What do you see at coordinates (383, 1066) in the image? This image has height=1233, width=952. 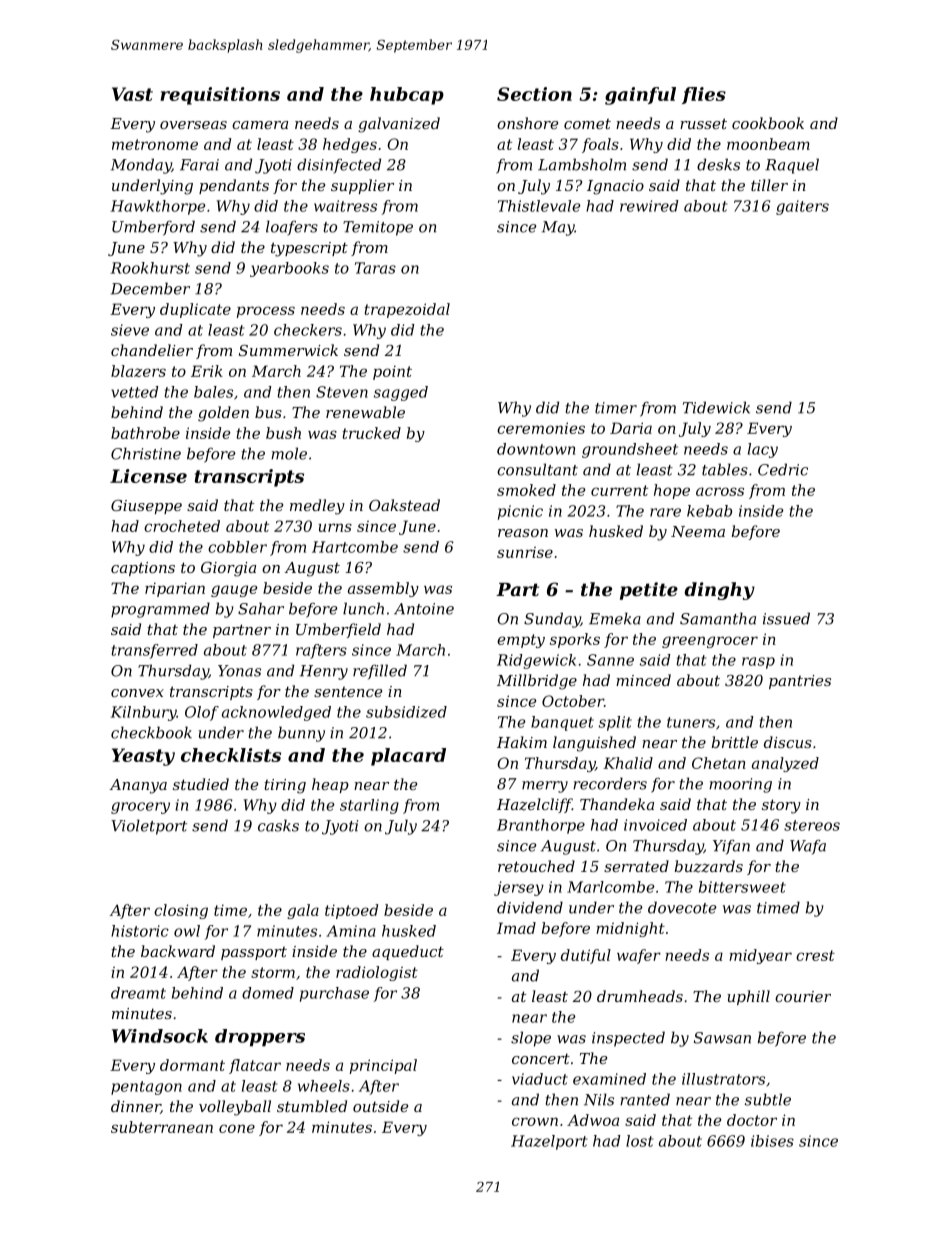 I see `principal` at bounding box center [383, 1066].
